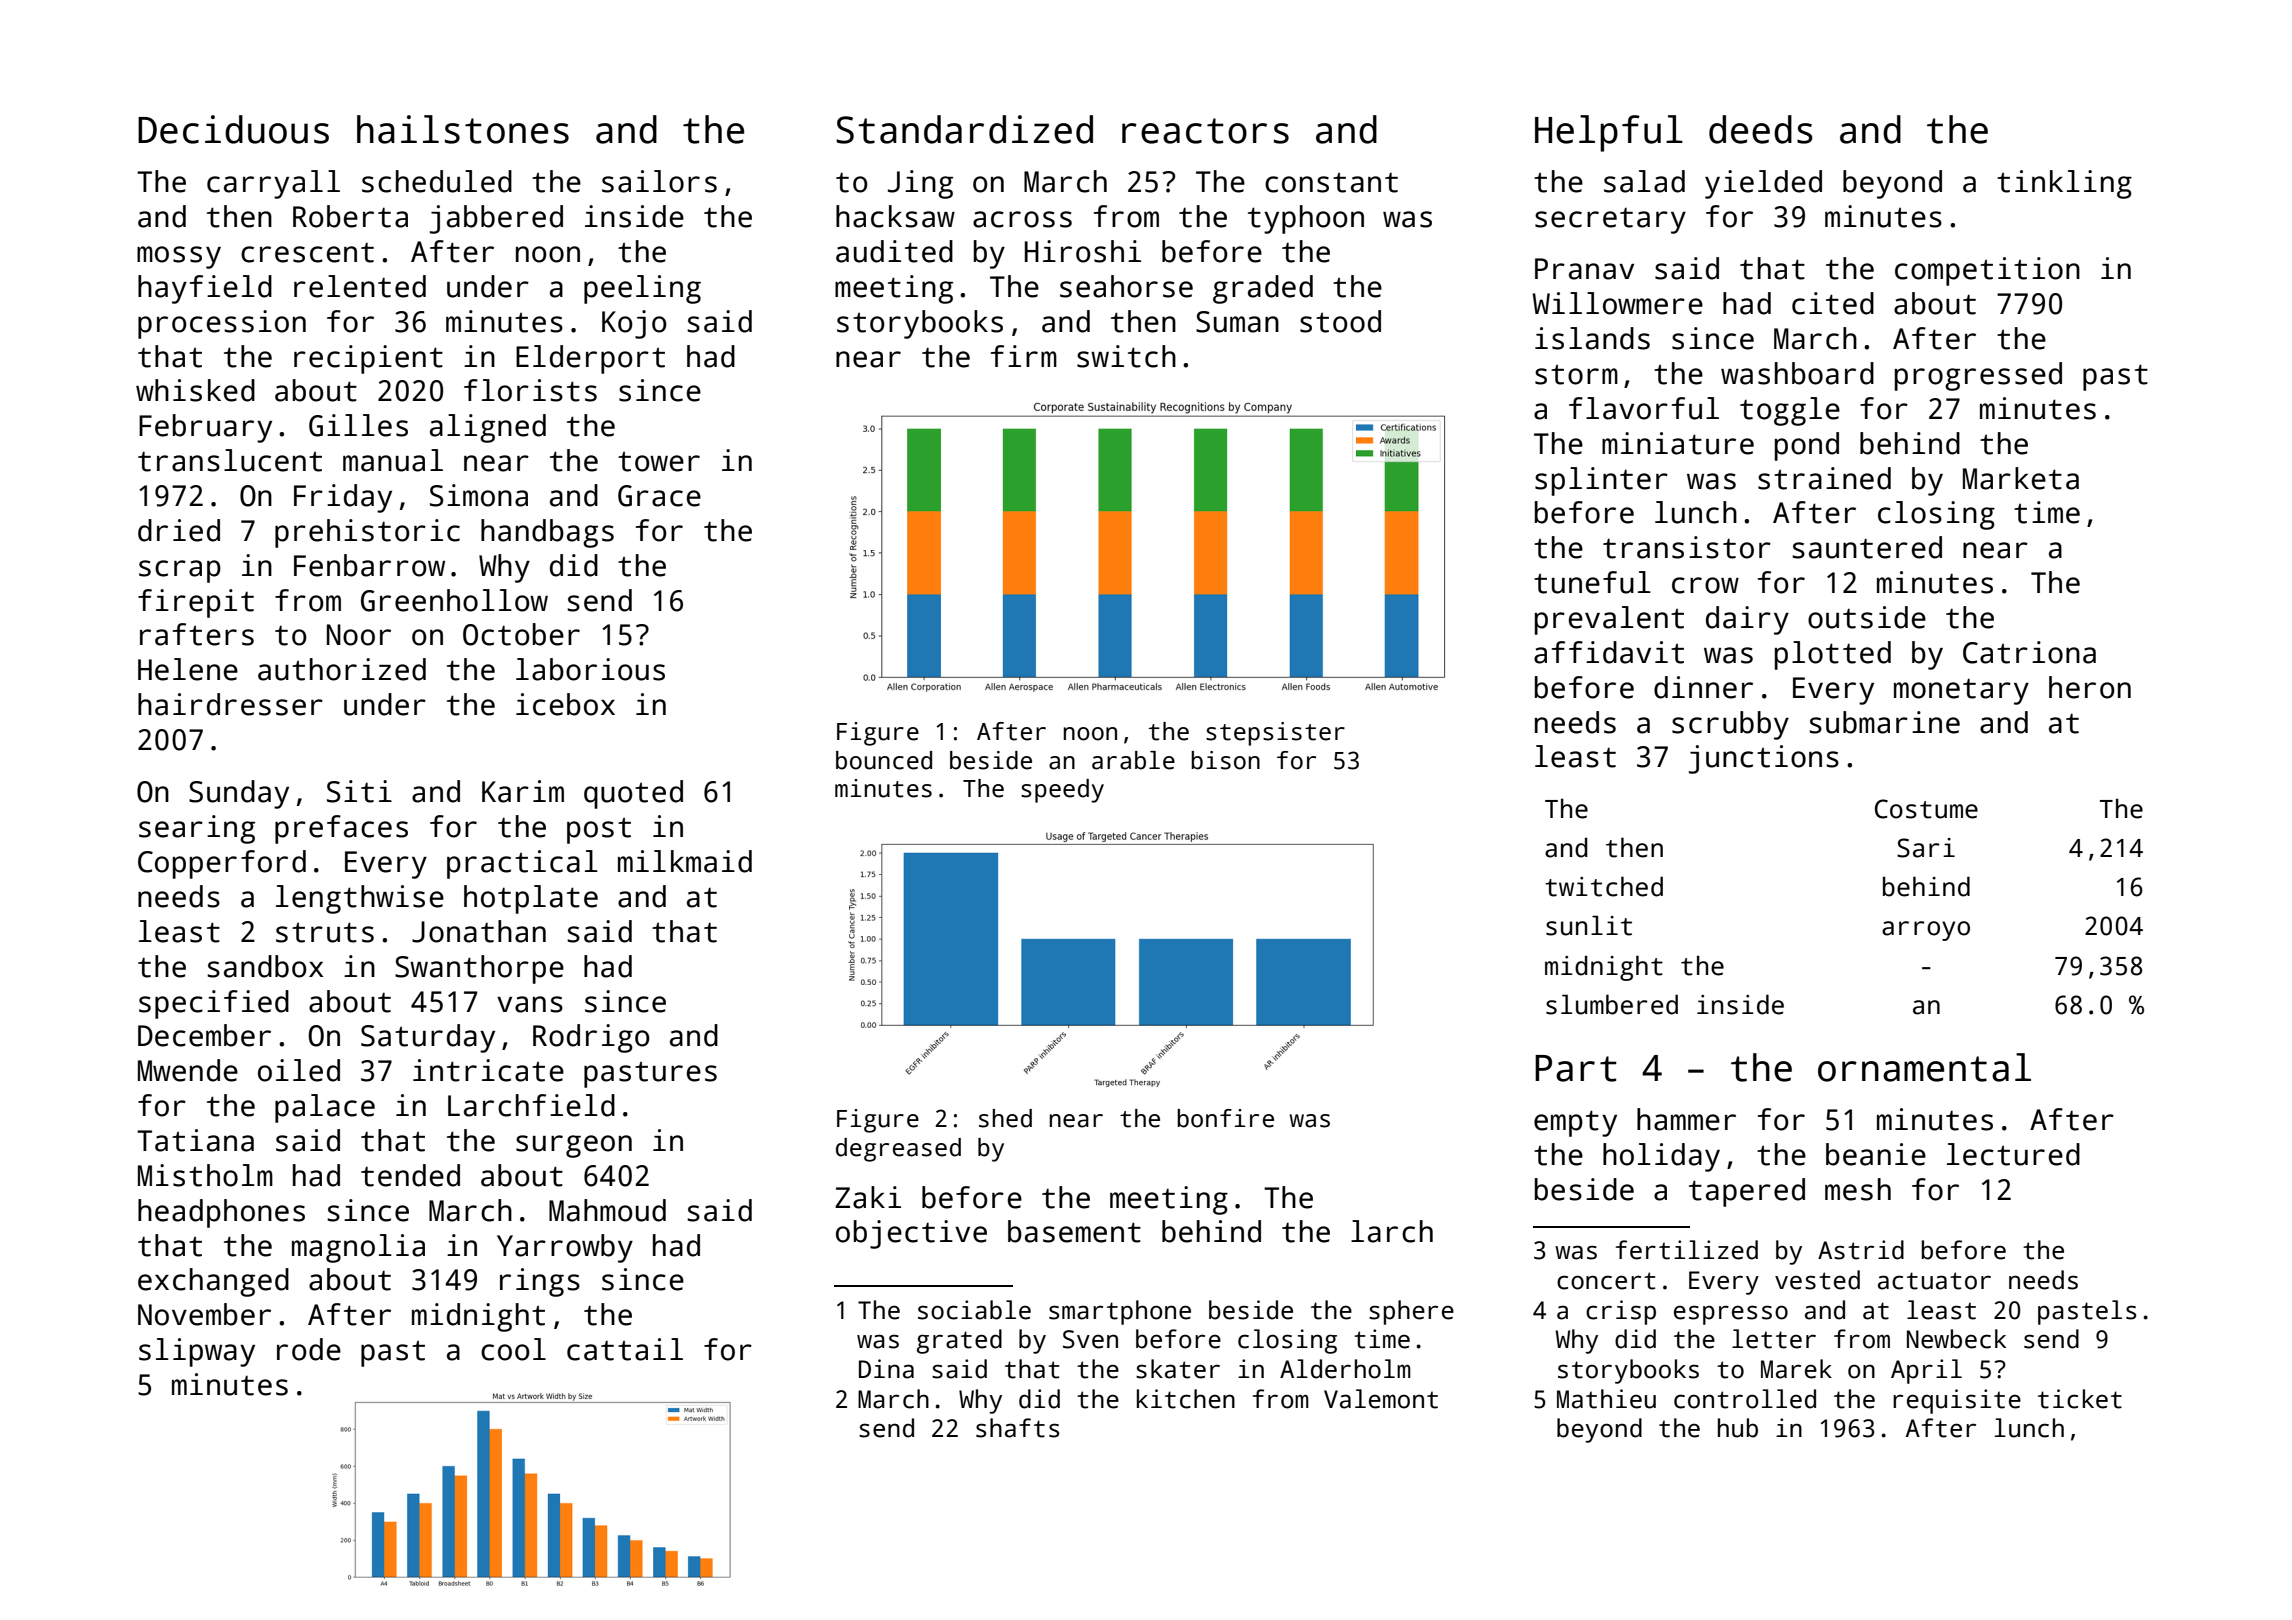  What do you see at coordinates (359, 791) in the page?
I see `Siti` at bounding box center [359, 791].
